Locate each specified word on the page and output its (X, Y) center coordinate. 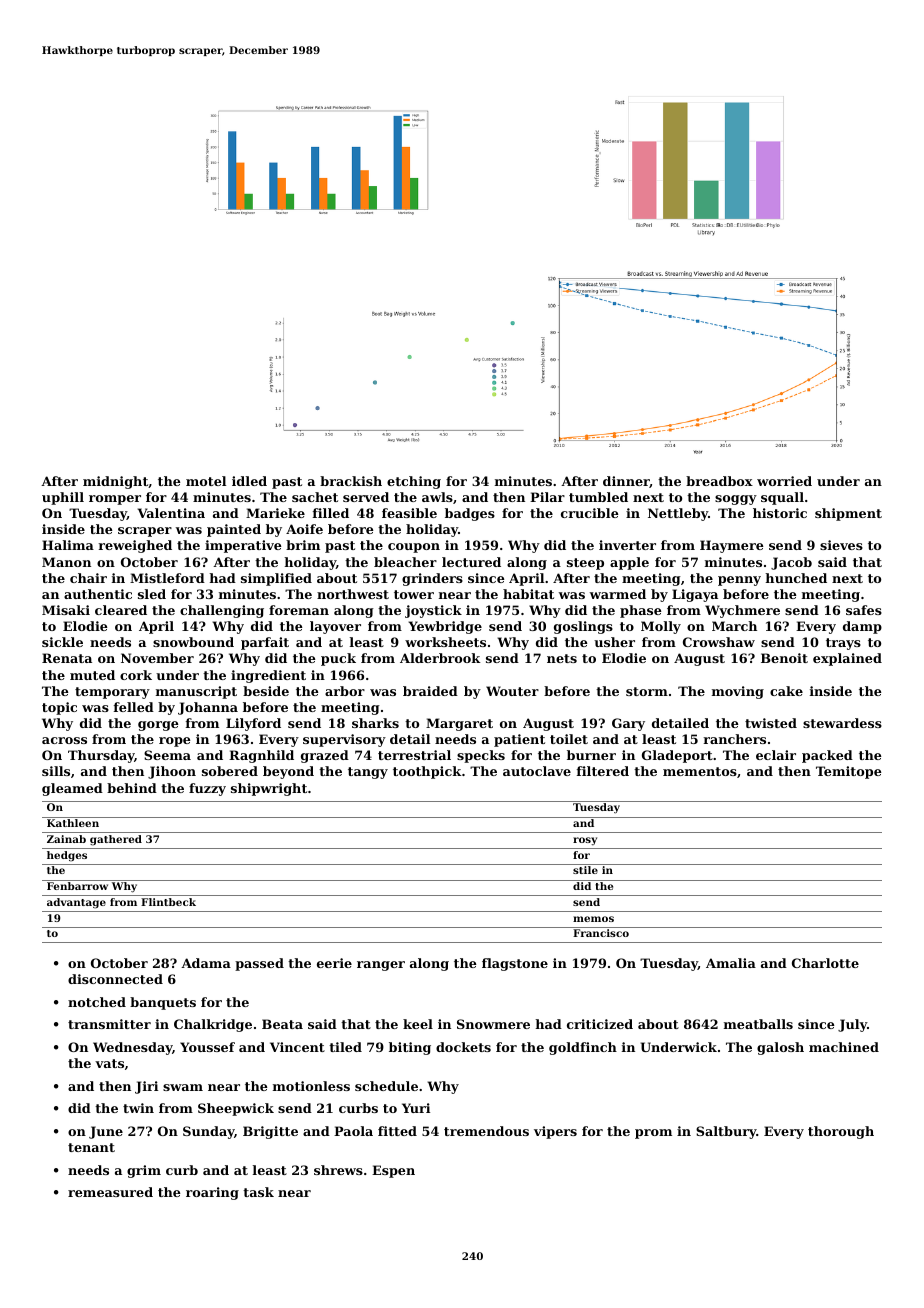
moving (738, 692)
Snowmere (493, 1024)
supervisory (344, 740)
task (258, 1192)
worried (784, 481)
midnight (116, 482)
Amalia (731, 963)
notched (97, 1002)
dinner (626, 482)
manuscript (196, 692)
